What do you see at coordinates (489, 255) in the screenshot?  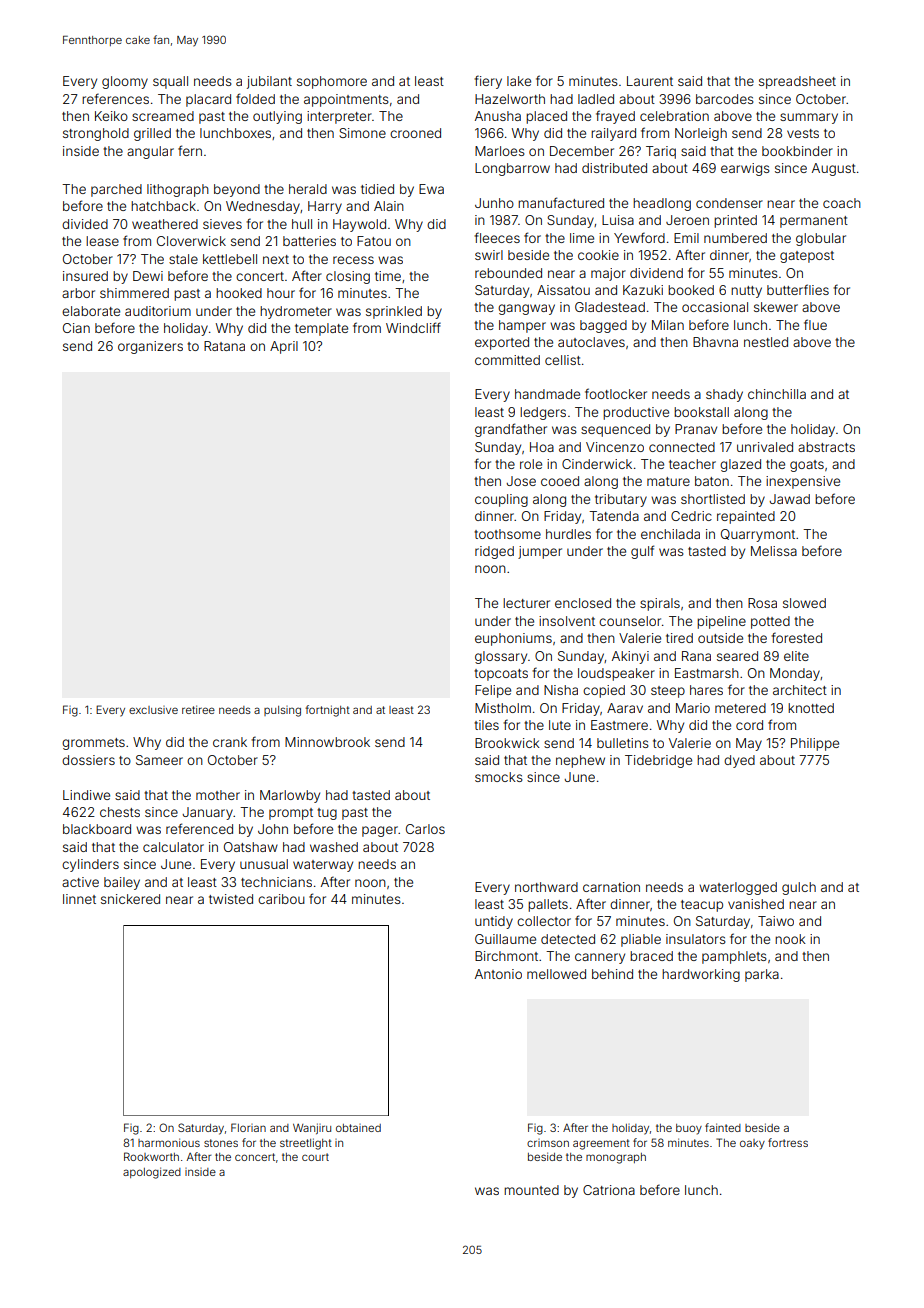 I see `swirl` at bounding box center [489, 255].
